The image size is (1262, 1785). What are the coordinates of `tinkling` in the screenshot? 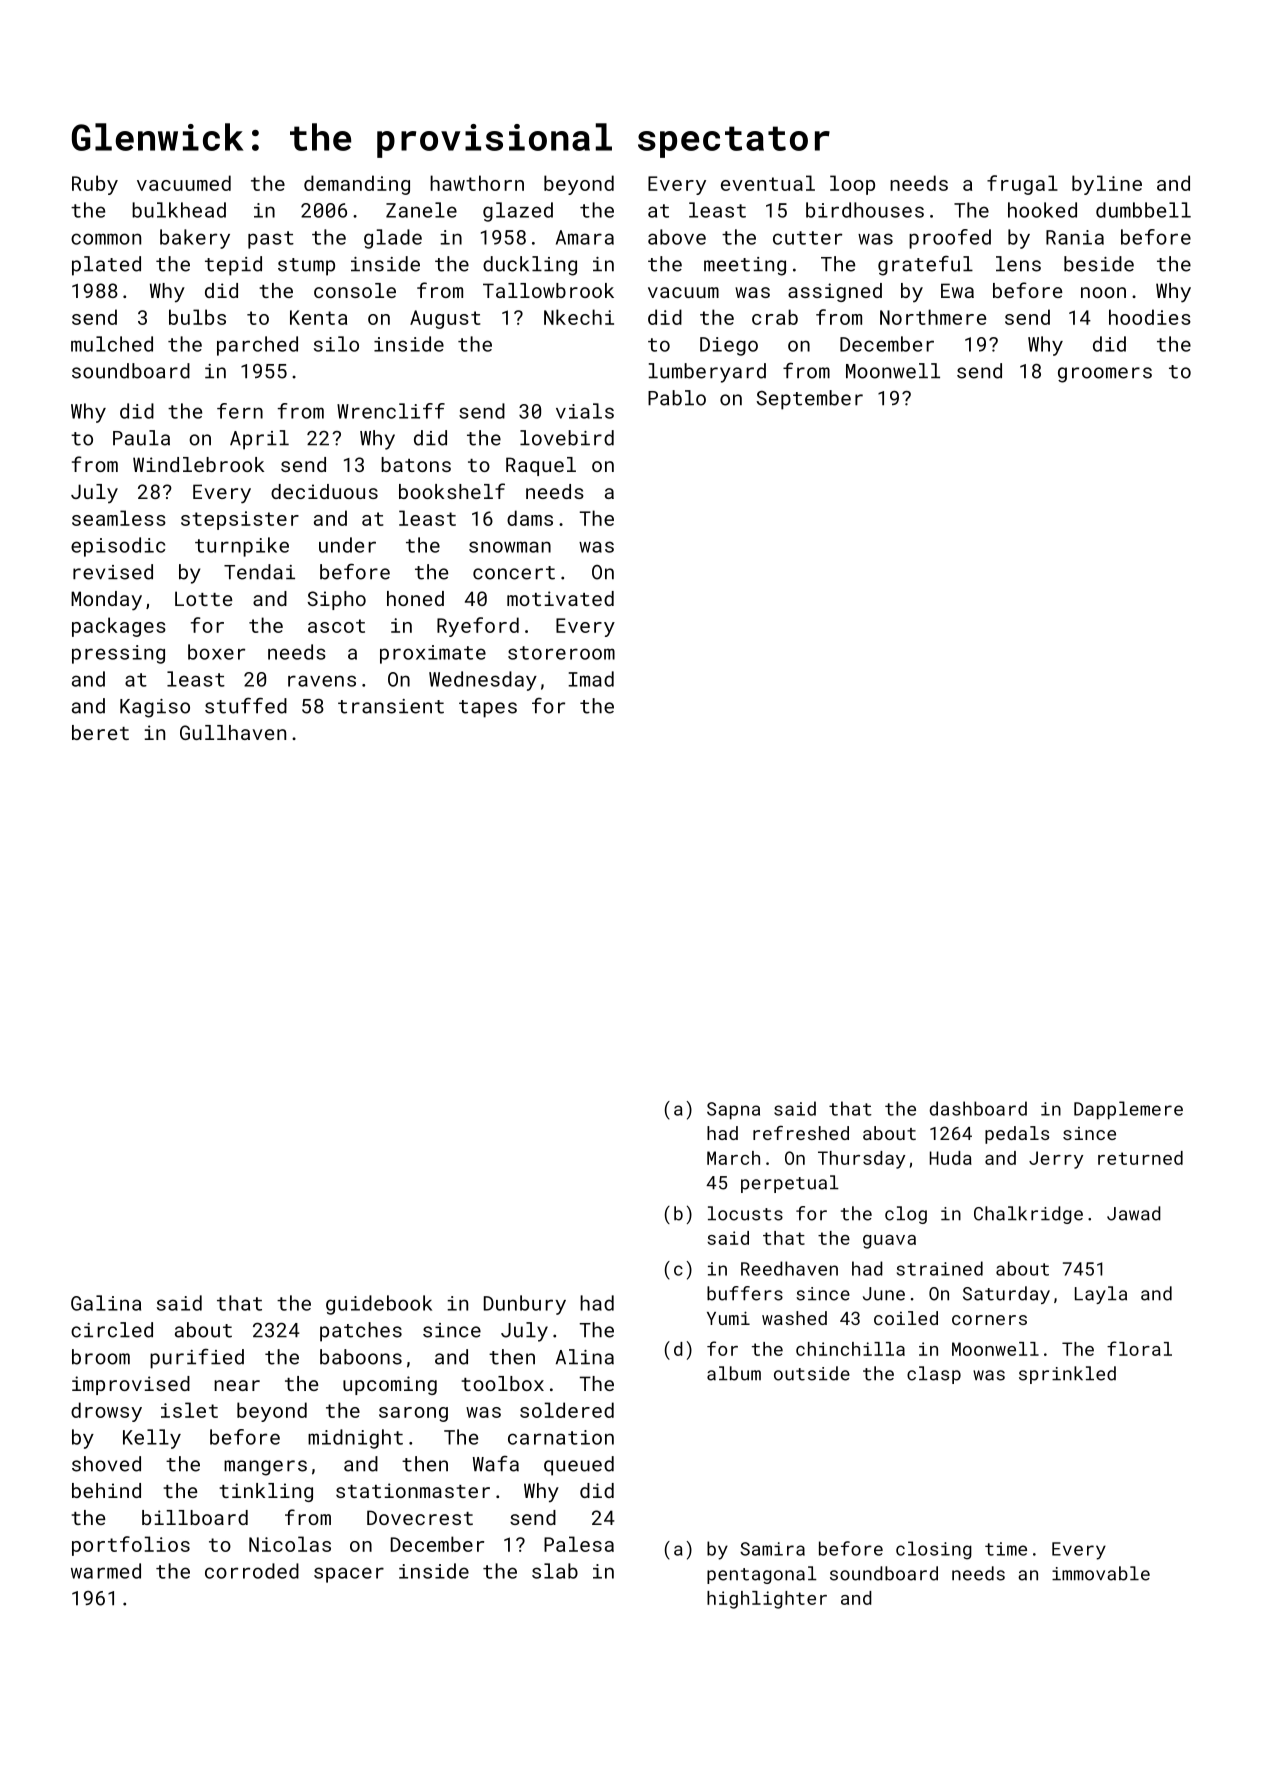 It's located at (266, 1492).
